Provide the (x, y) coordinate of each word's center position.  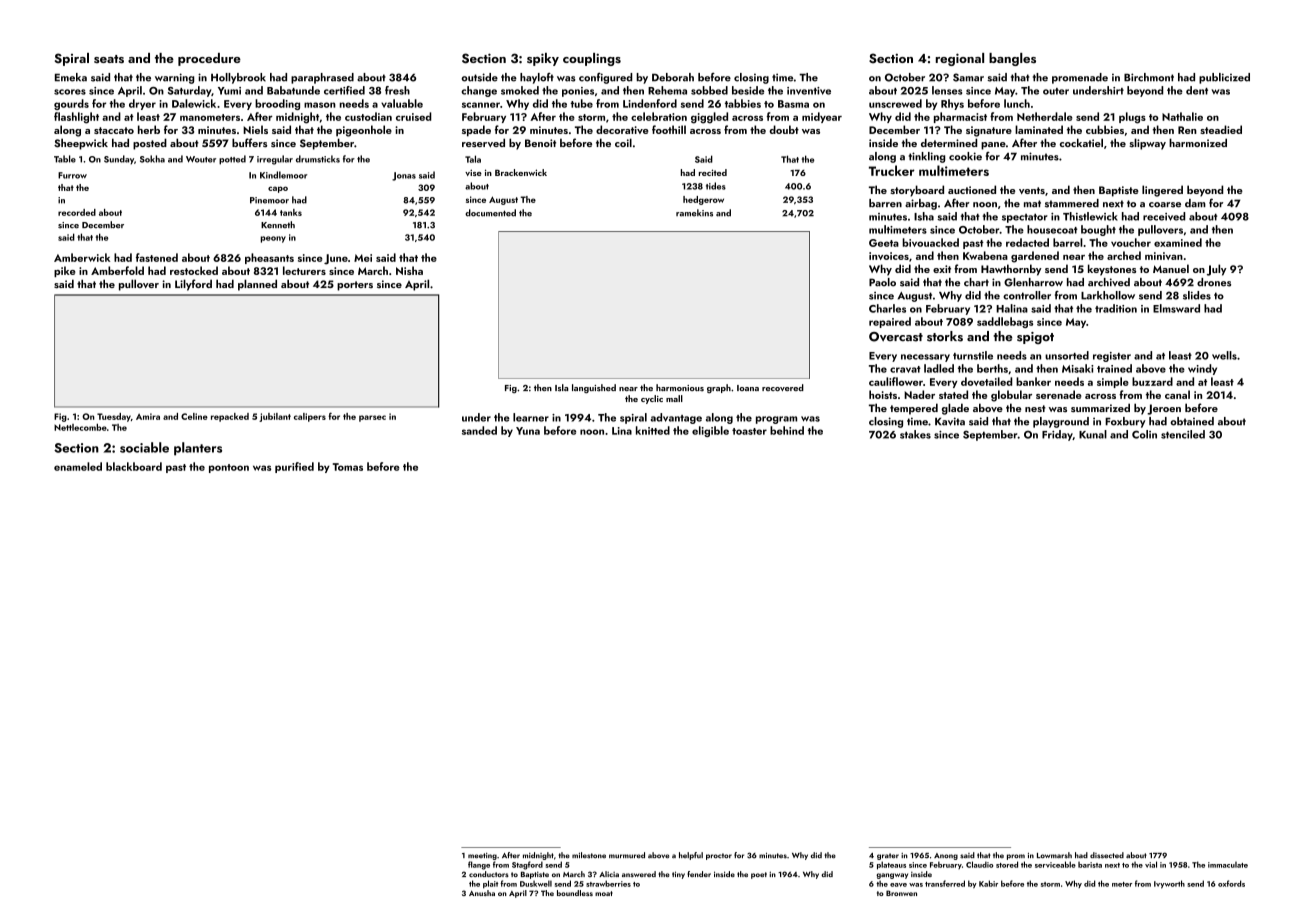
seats (109, 59)
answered (639, 874)
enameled (78, 466)
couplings (592, 59)
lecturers (304, 270)
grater (888, 856)
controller (1027, 295)
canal (1177, 394)
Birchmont (1149, 77)
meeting (482, 856)
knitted (653, 430)
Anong (946, 856)
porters (355, 286)
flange (479, 865)
